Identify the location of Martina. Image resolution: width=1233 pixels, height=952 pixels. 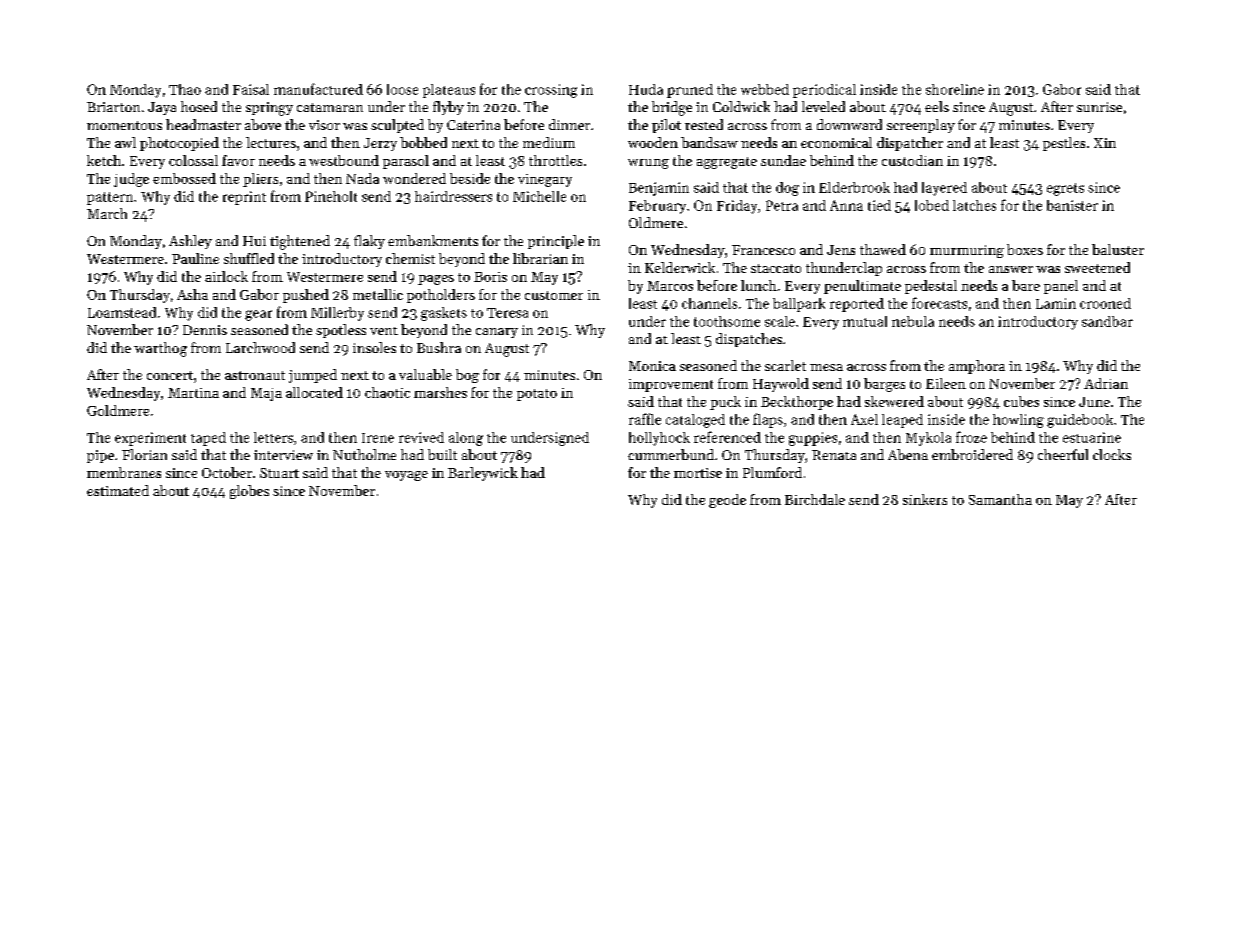
(193, 393).
